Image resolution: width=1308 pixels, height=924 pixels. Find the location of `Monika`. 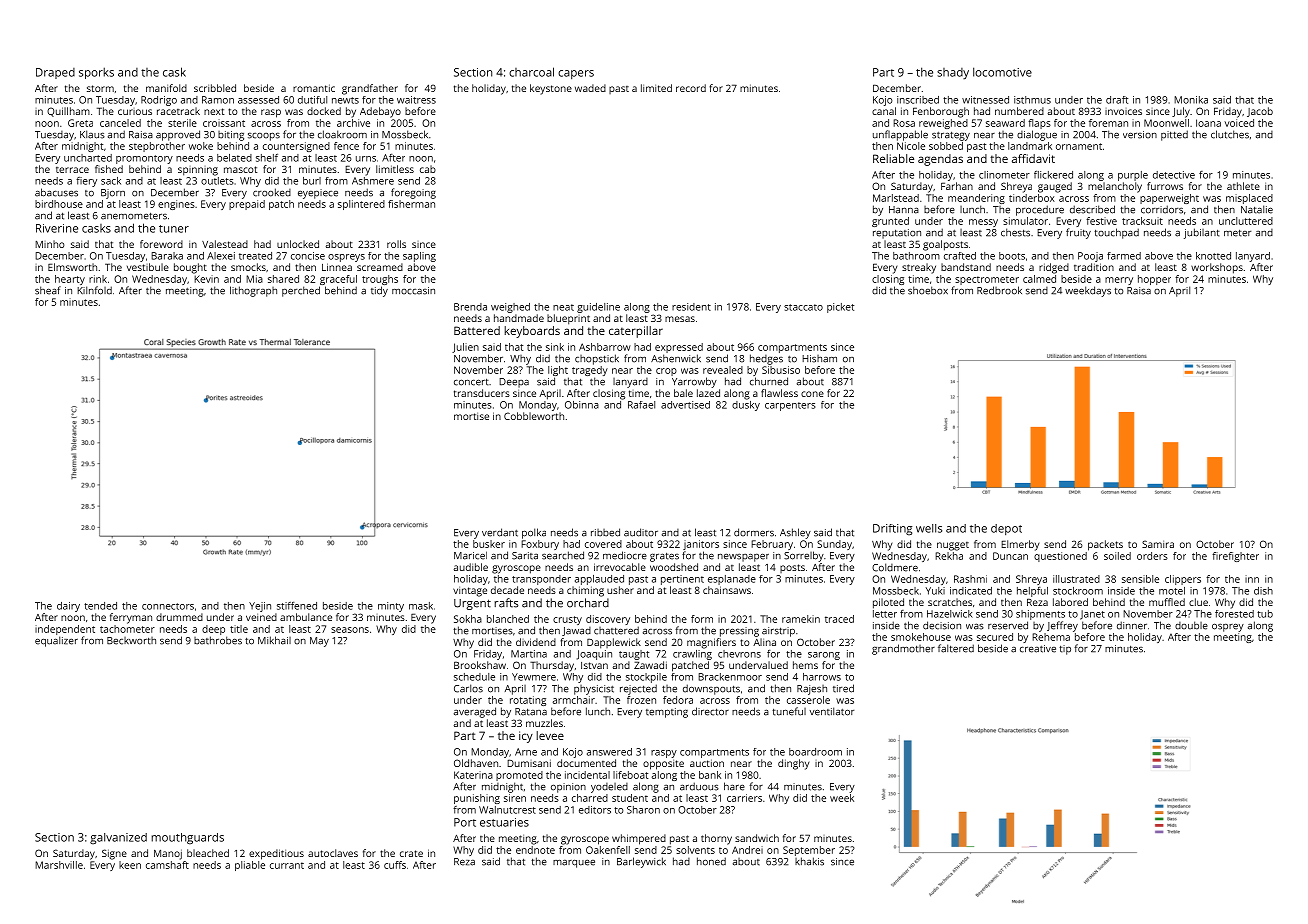

Monika is located at coordinates (1191, 100).
